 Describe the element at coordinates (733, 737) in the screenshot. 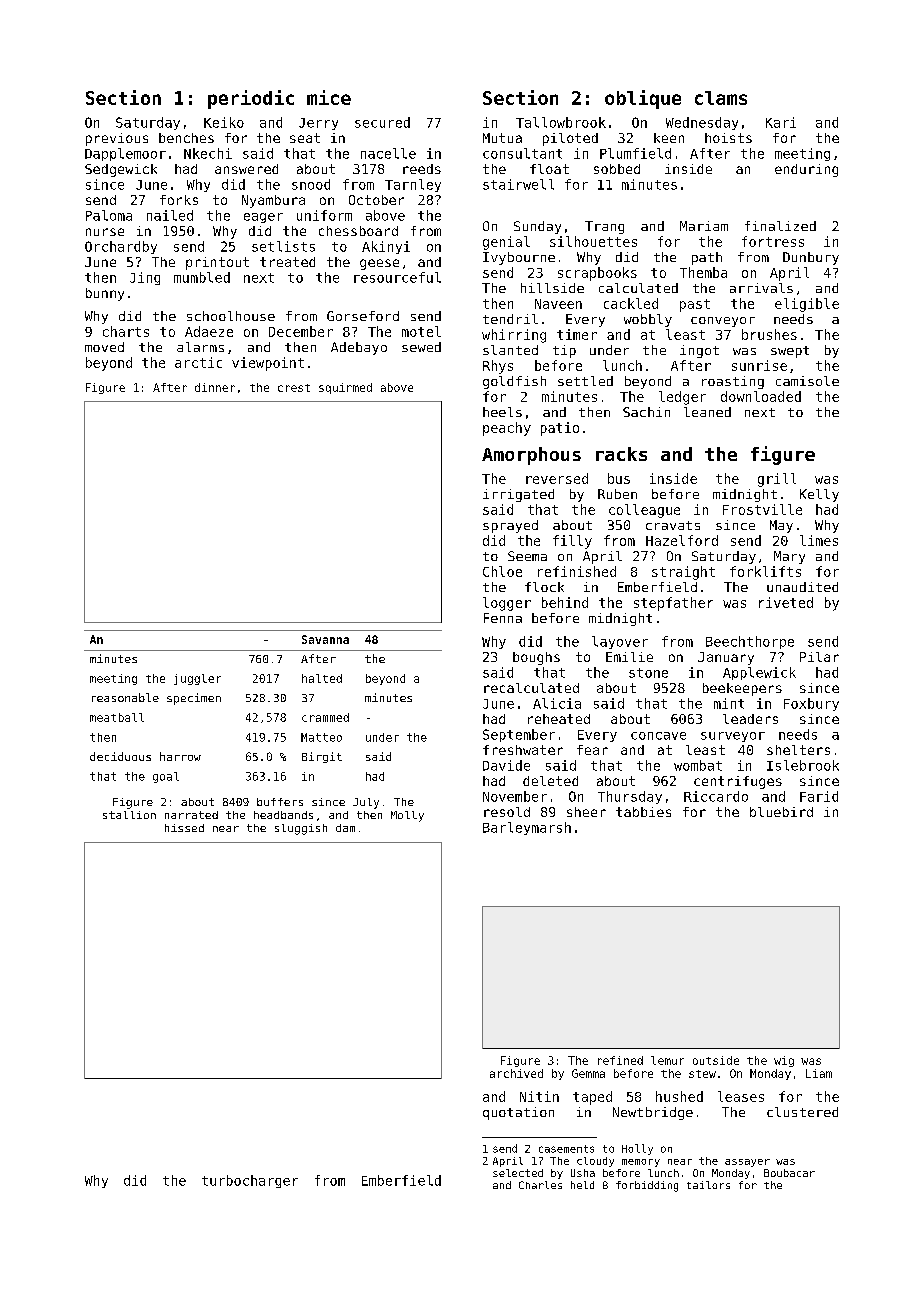

I see `surveyor` at that location.
